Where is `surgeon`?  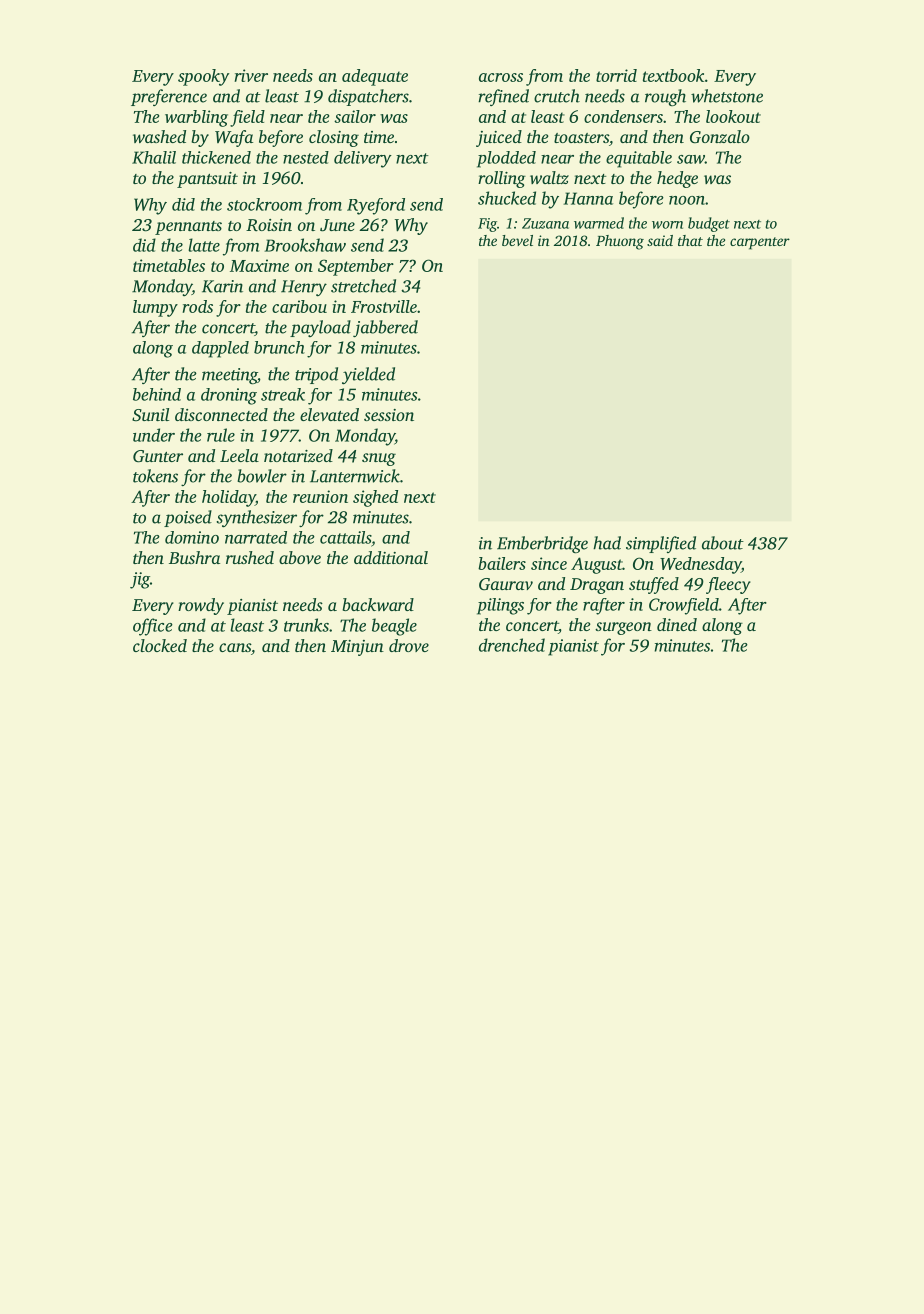 surgeon is located at coordinates (623, 628).
